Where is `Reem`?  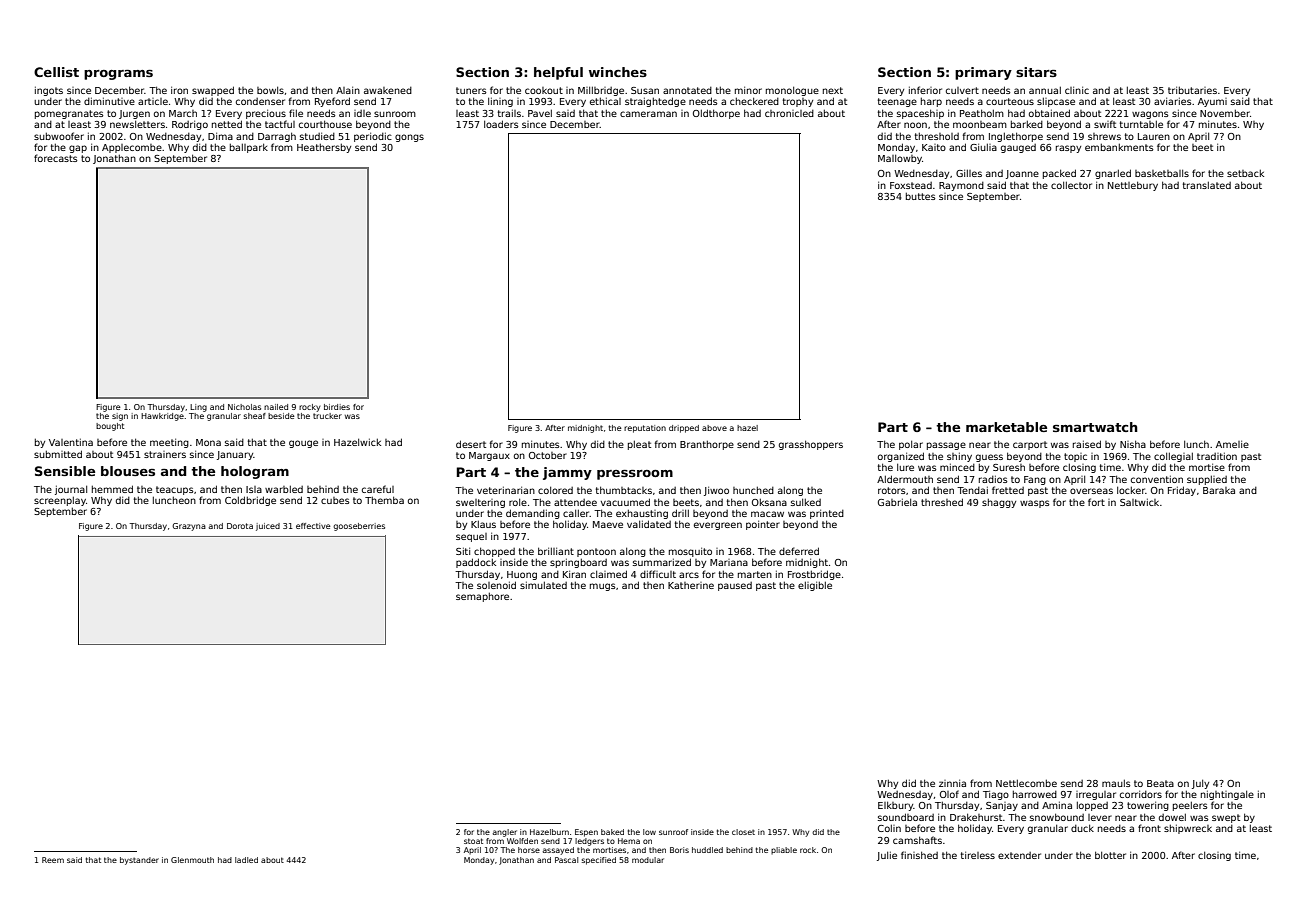
Reem is located at coordinates (53, 860).
